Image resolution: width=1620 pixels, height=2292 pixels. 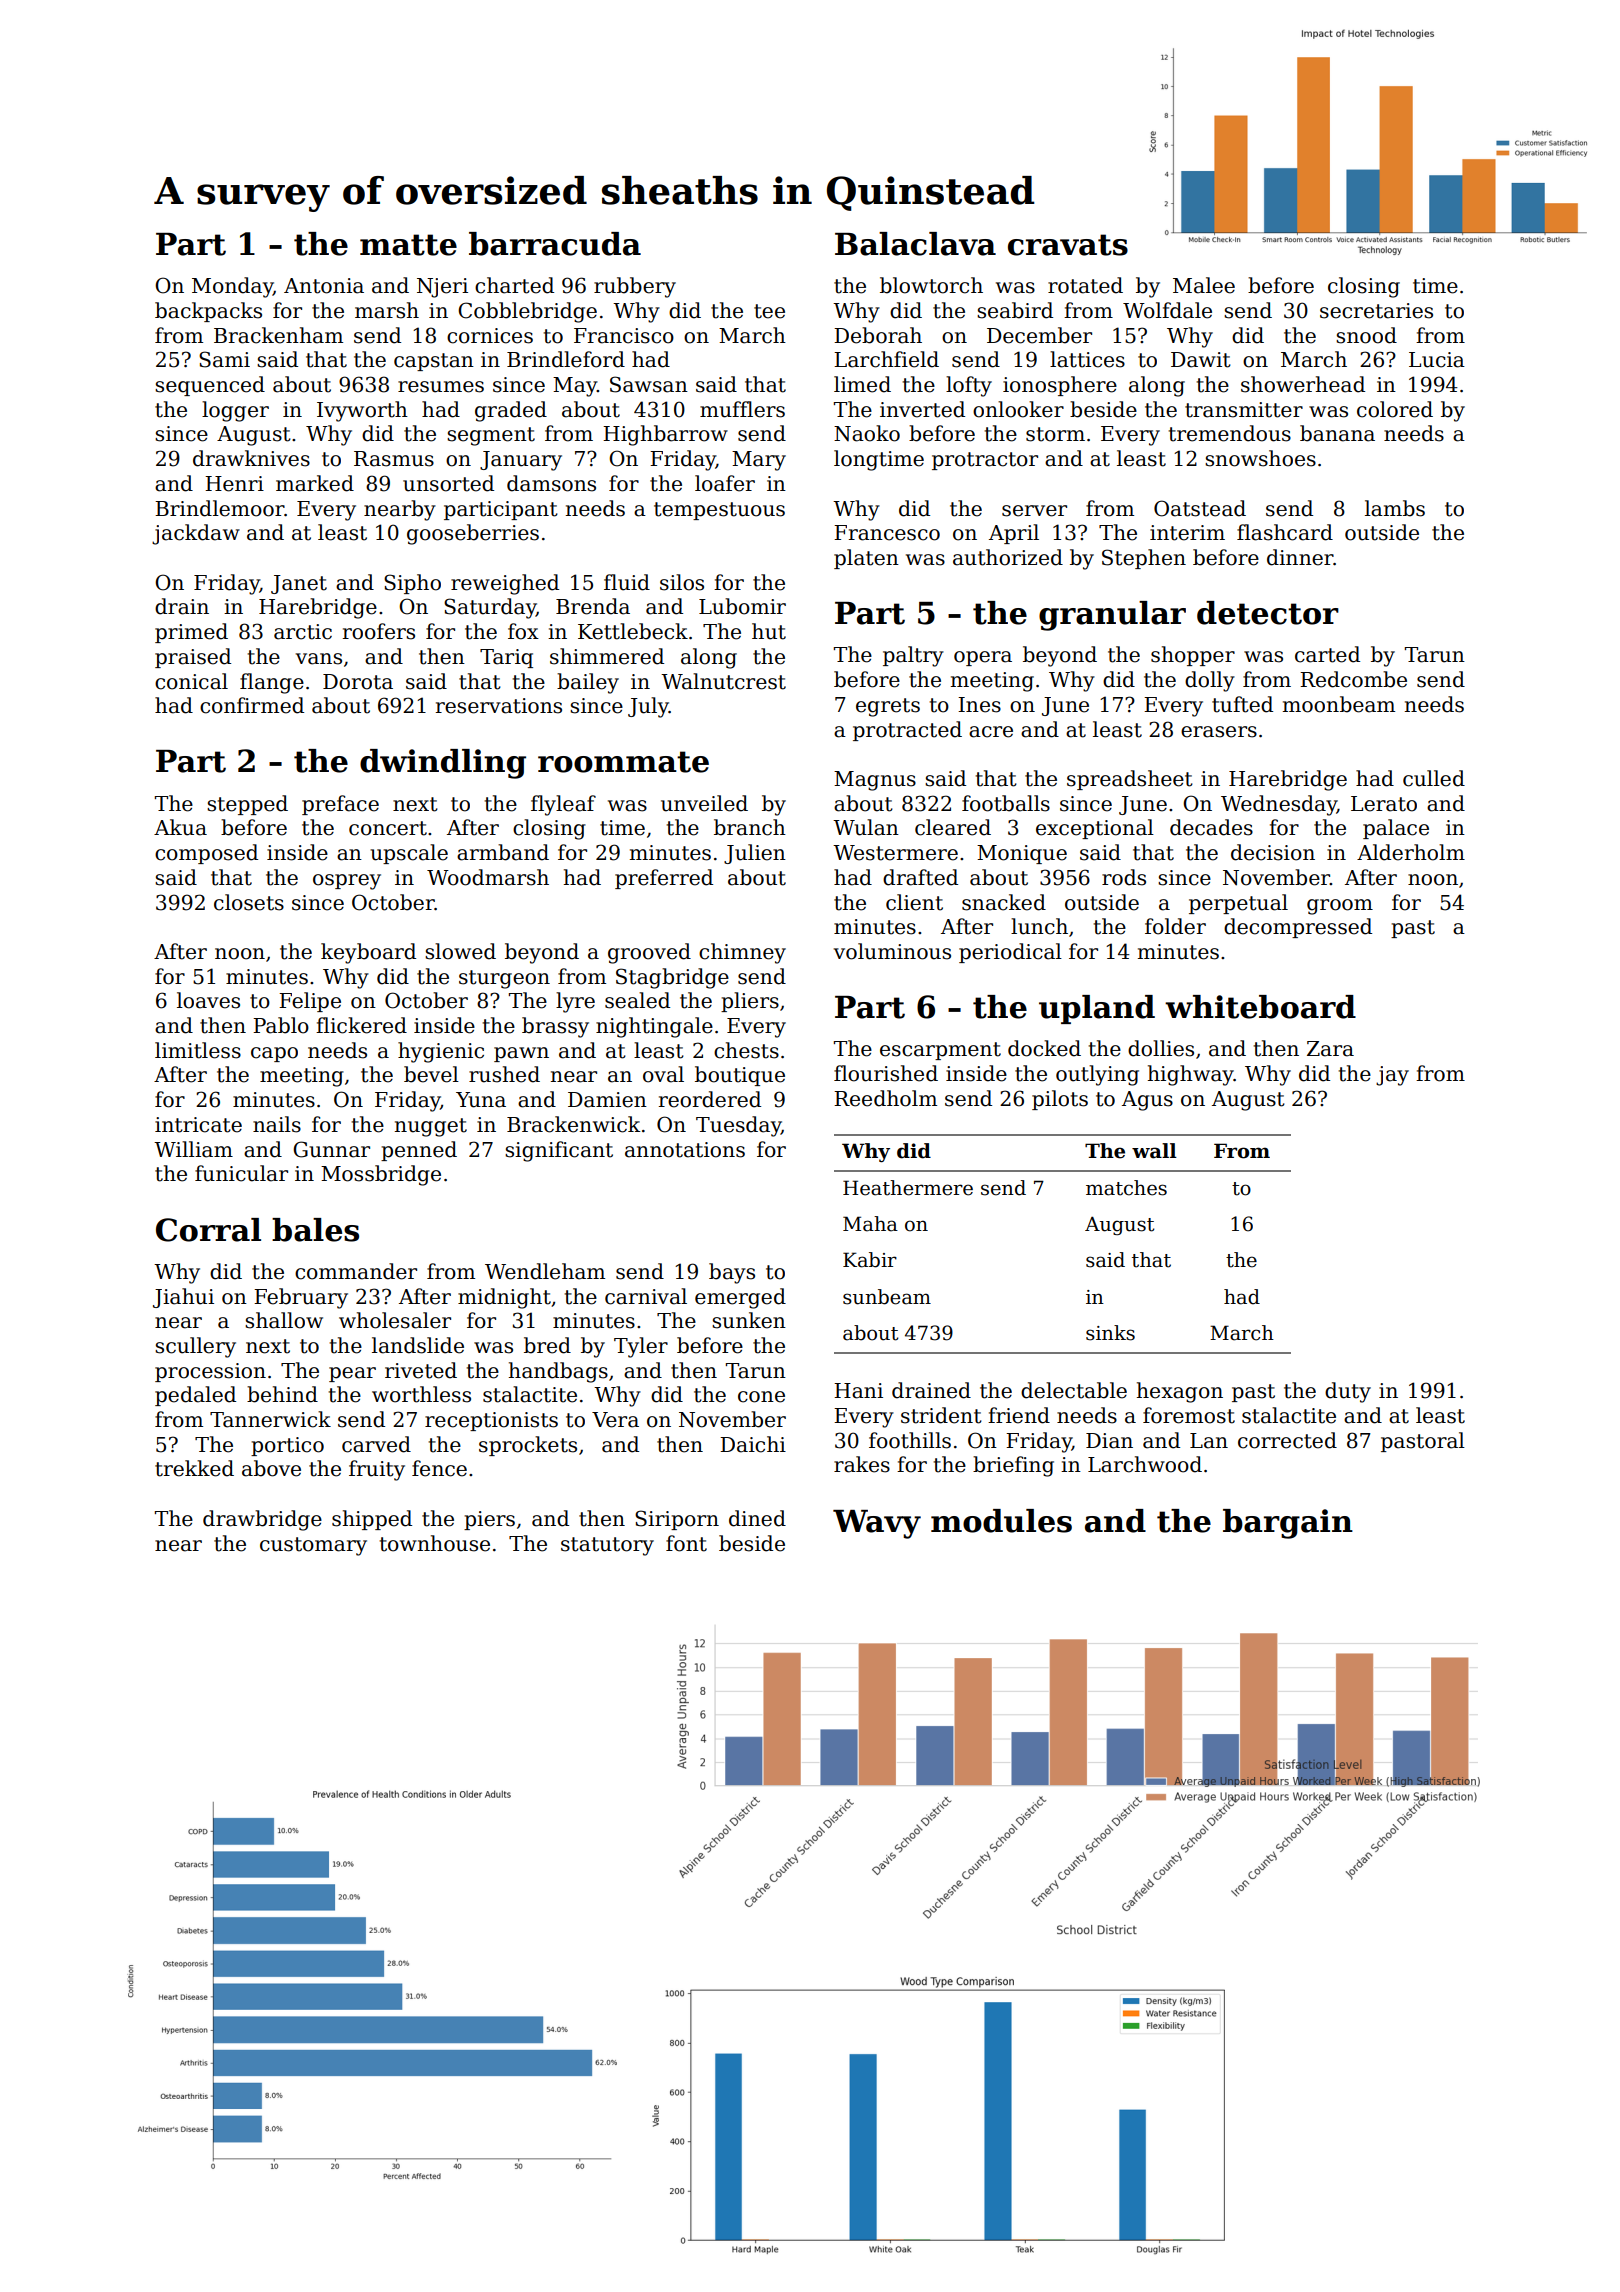 I want to click on jay, so click(x=1392, y=1076).
